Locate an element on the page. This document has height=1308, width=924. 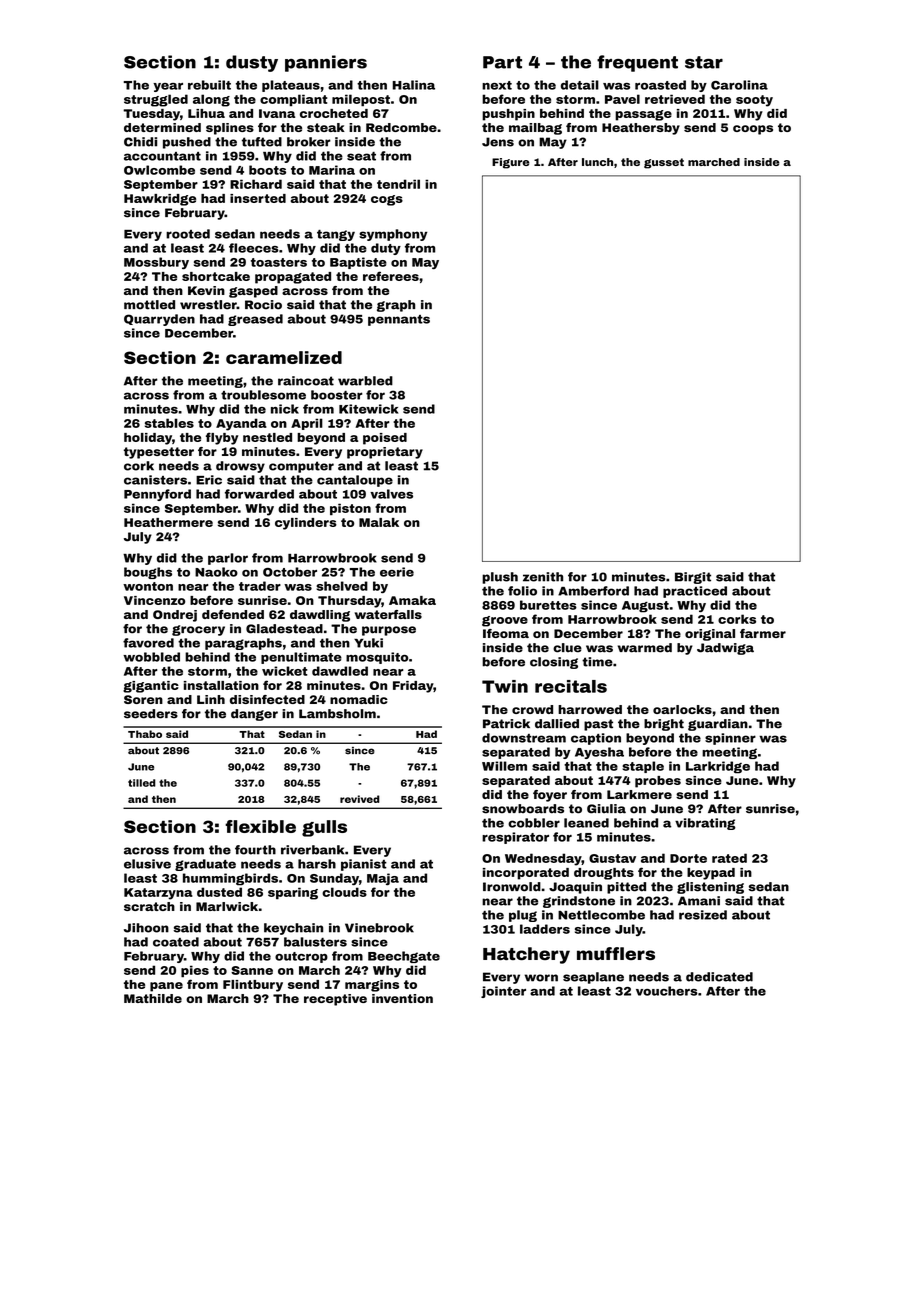
pianist is located at coordinates (364, 865).
